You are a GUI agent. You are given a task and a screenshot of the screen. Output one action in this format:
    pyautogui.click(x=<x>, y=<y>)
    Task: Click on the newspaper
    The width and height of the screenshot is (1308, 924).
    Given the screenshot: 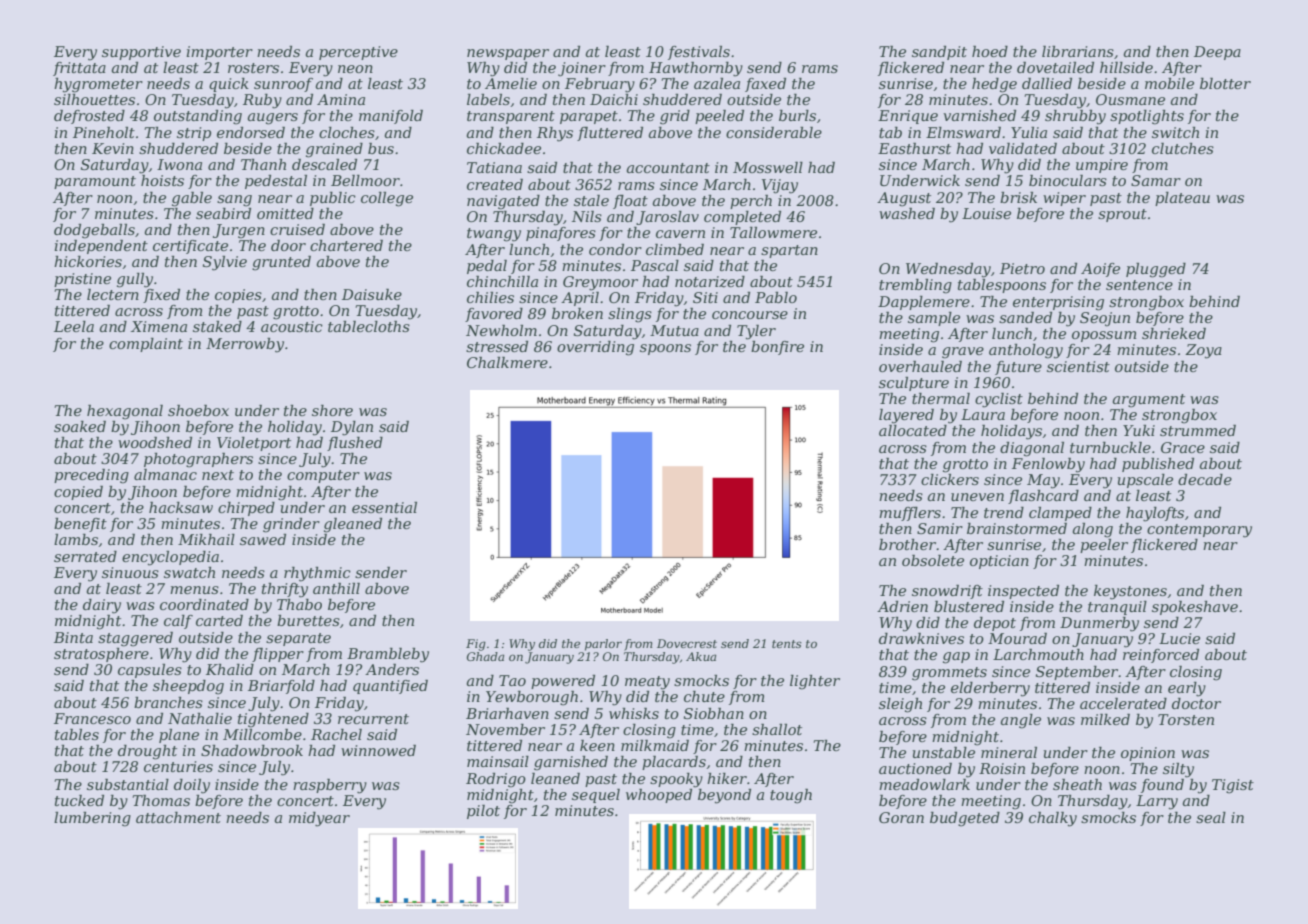 What is the action you would take?
    pyautogui.click(x=508, y=54)
